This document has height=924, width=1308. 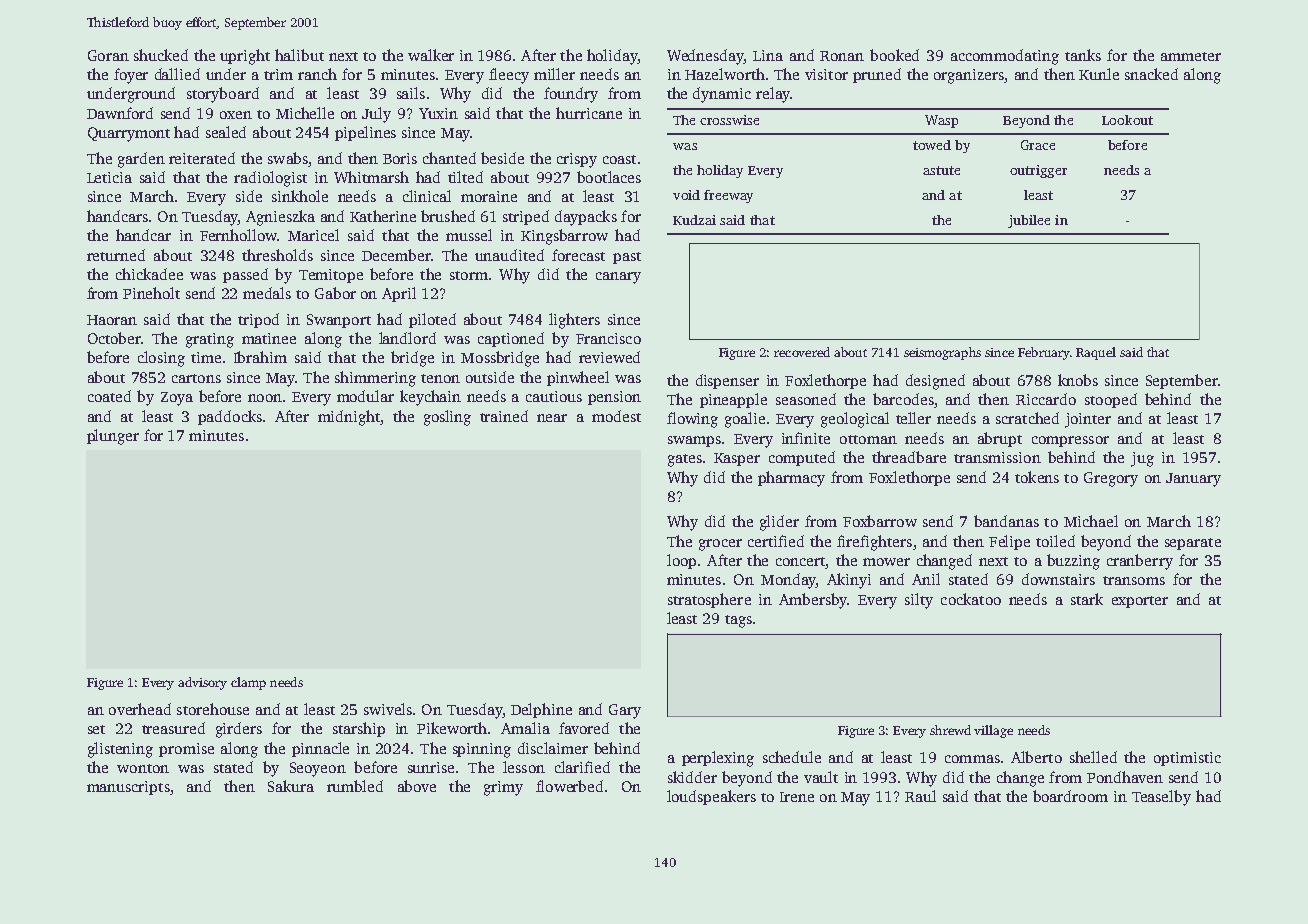 What do you see at coordinates (226, 132) in the document?
I see `sealed` at bounding box center [226, 132].
